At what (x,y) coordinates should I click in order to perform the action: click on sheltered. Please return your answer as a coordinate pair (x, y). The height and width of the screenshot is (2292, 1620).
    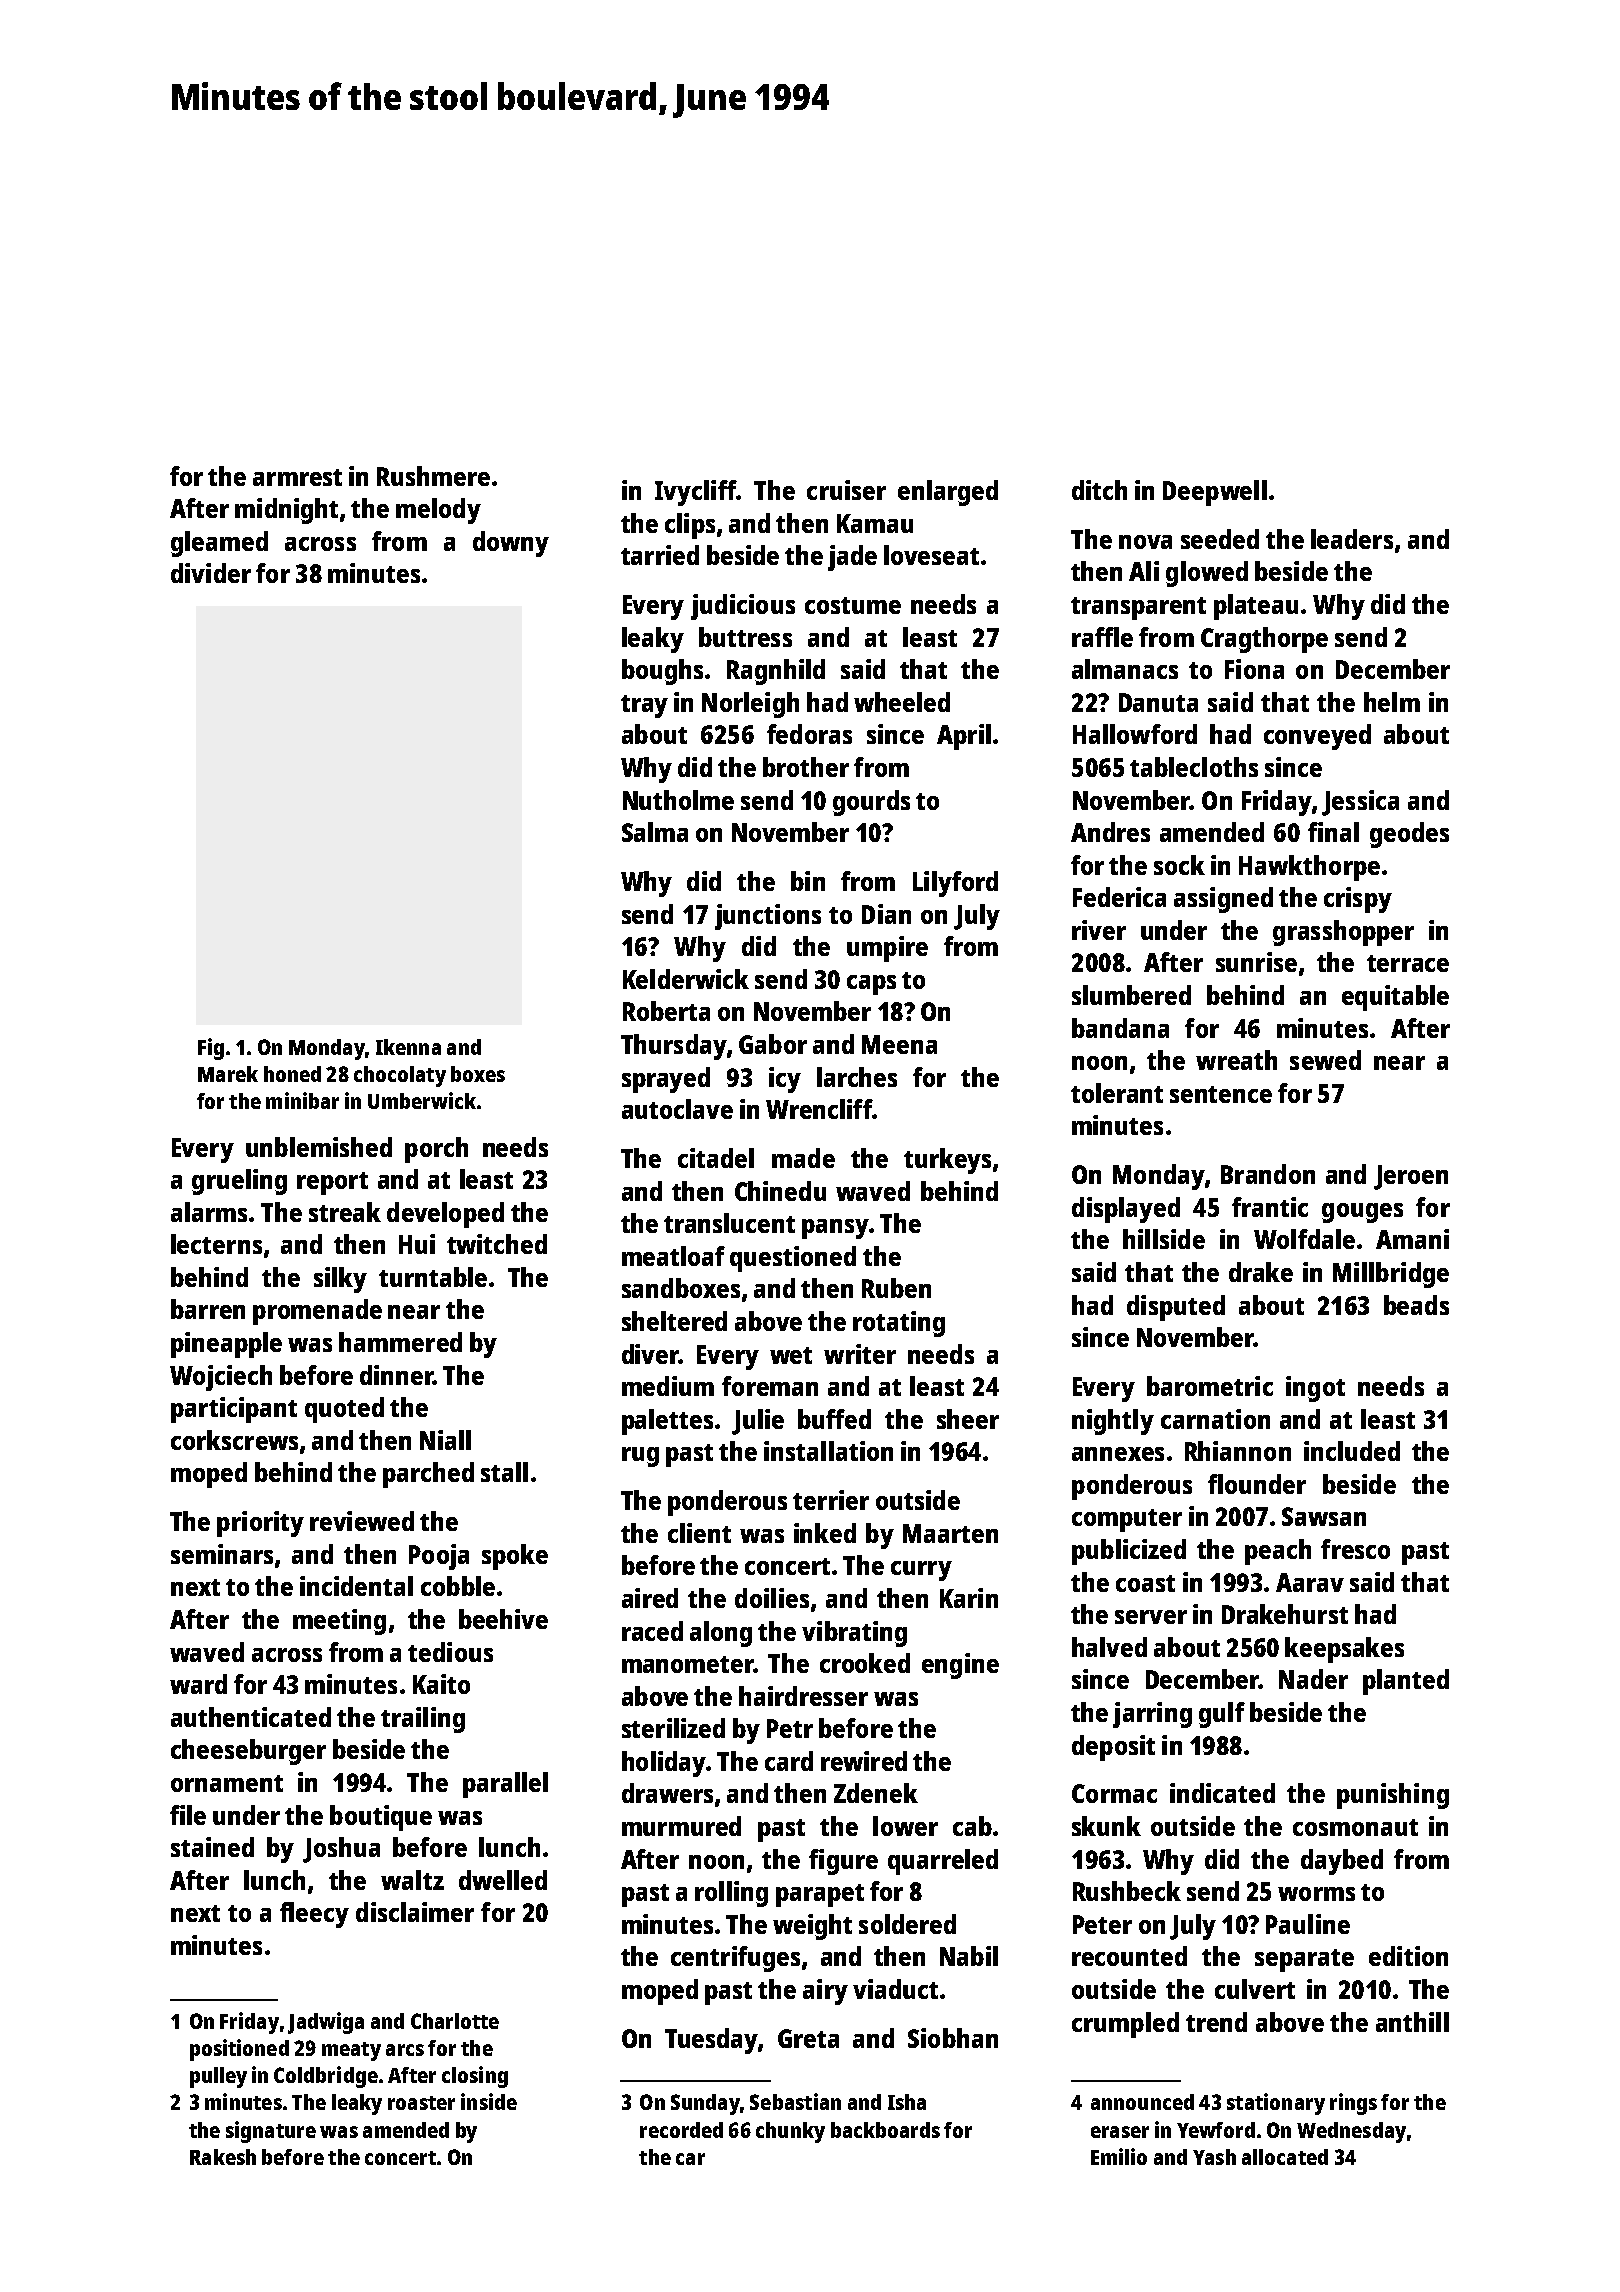
    Looking at the image, I should click on (674, 1321).
